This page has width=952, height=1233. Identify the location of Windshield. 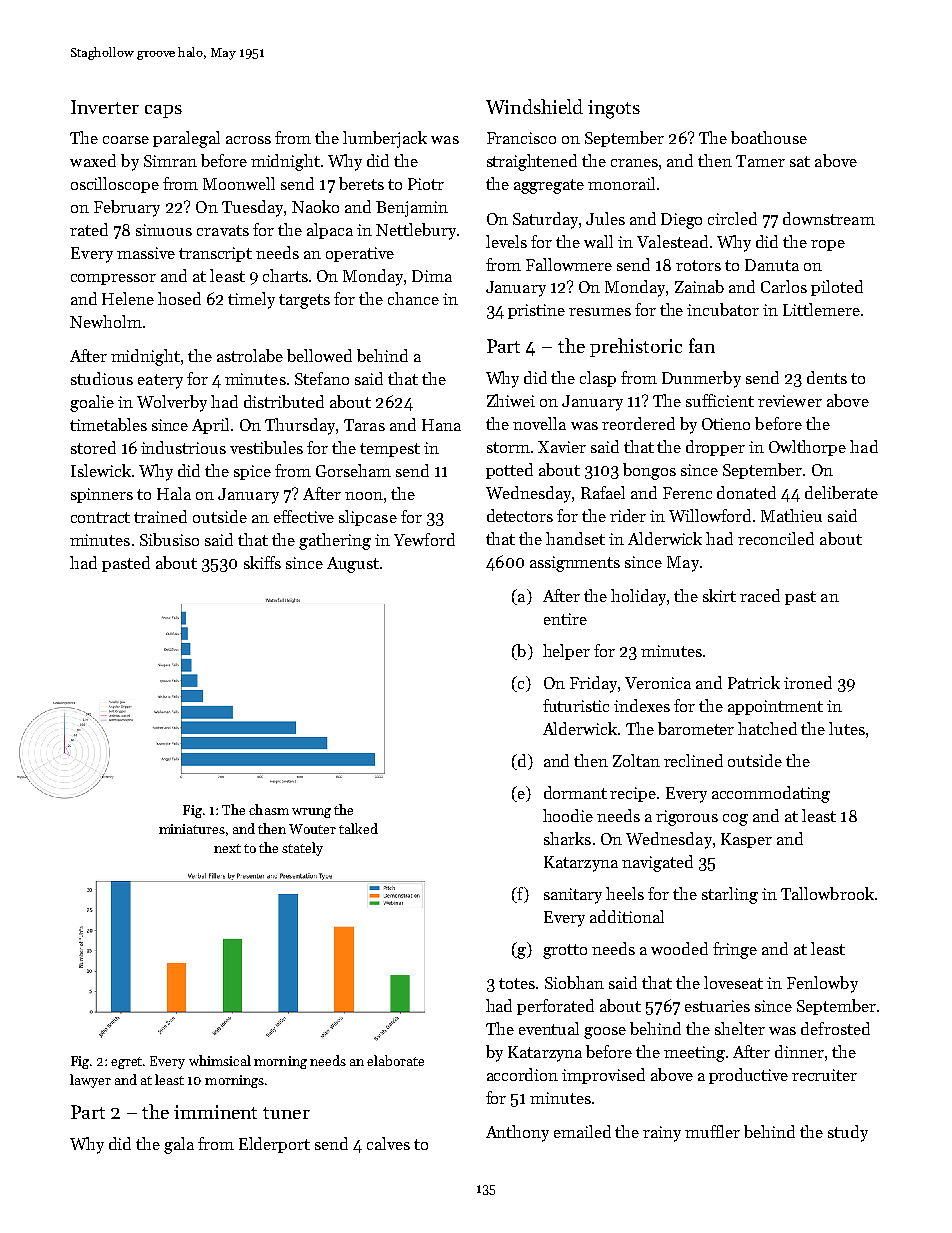
(534, 106).
